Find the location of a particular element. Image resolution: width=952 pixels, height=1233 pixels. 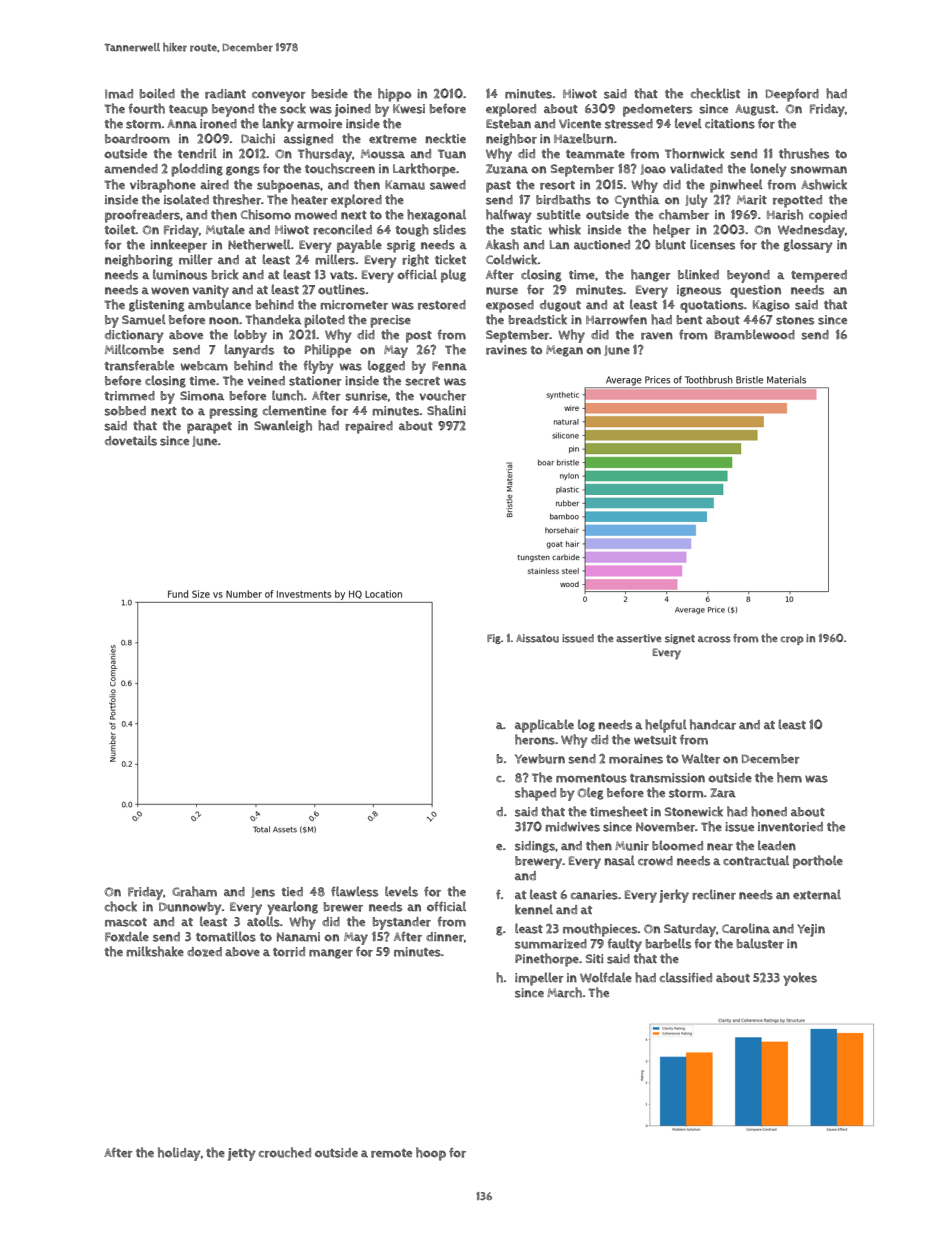

Deepford is located at coordinates (792, 95).
